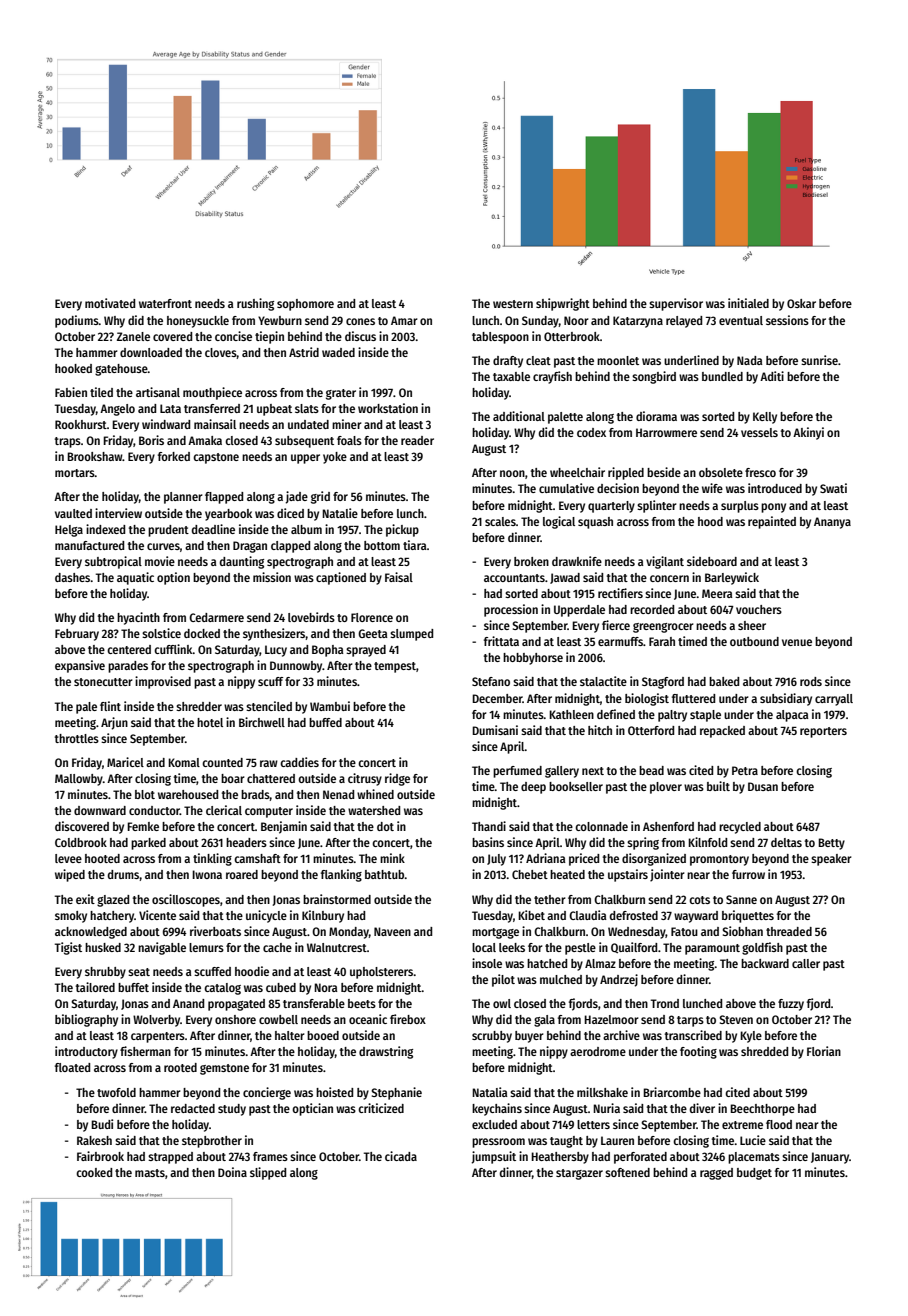 The height and width of the screenshot is (1316, 908). I want to click on ragged, so click(716, 1174).
